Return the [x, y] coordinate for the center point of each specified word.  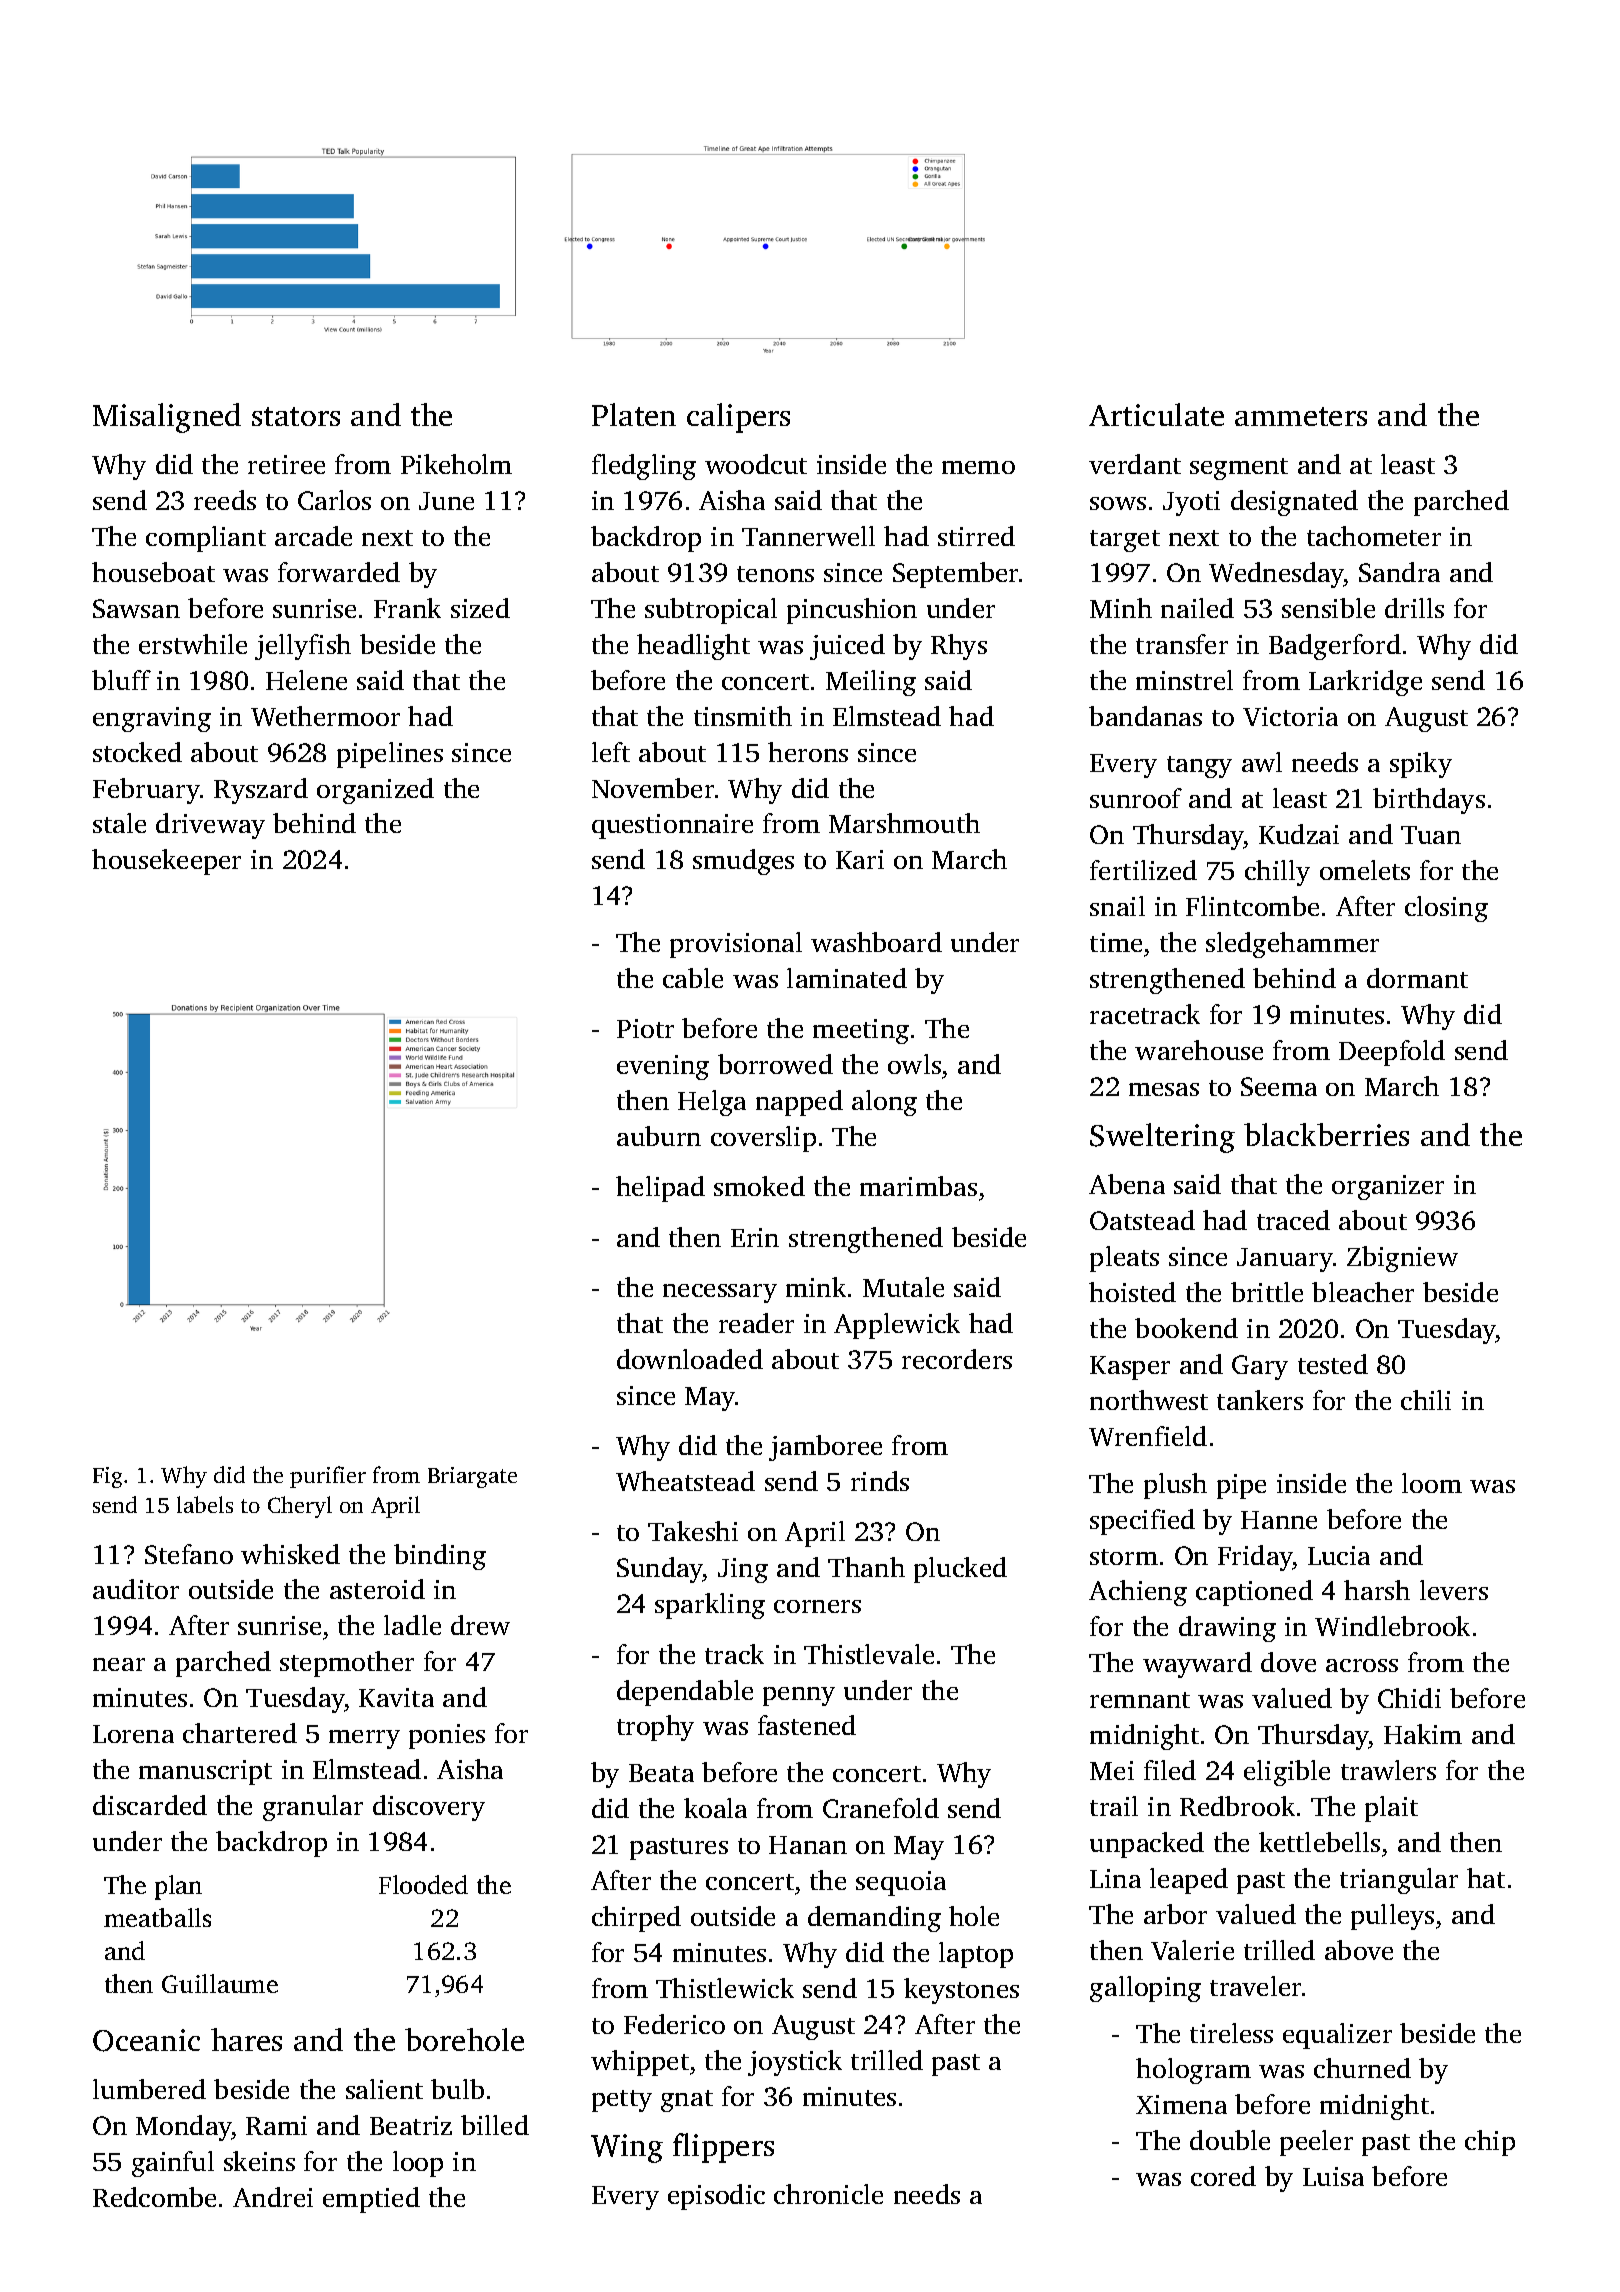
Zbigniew [1402, 1259]
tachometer [1374, 536]
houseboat [153, 572]
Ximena [1181, 2104]
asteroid [377, 1589]
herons [808, 752]
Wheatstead [685, 1481]
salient [384, 2089]
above [1359, 1950]
